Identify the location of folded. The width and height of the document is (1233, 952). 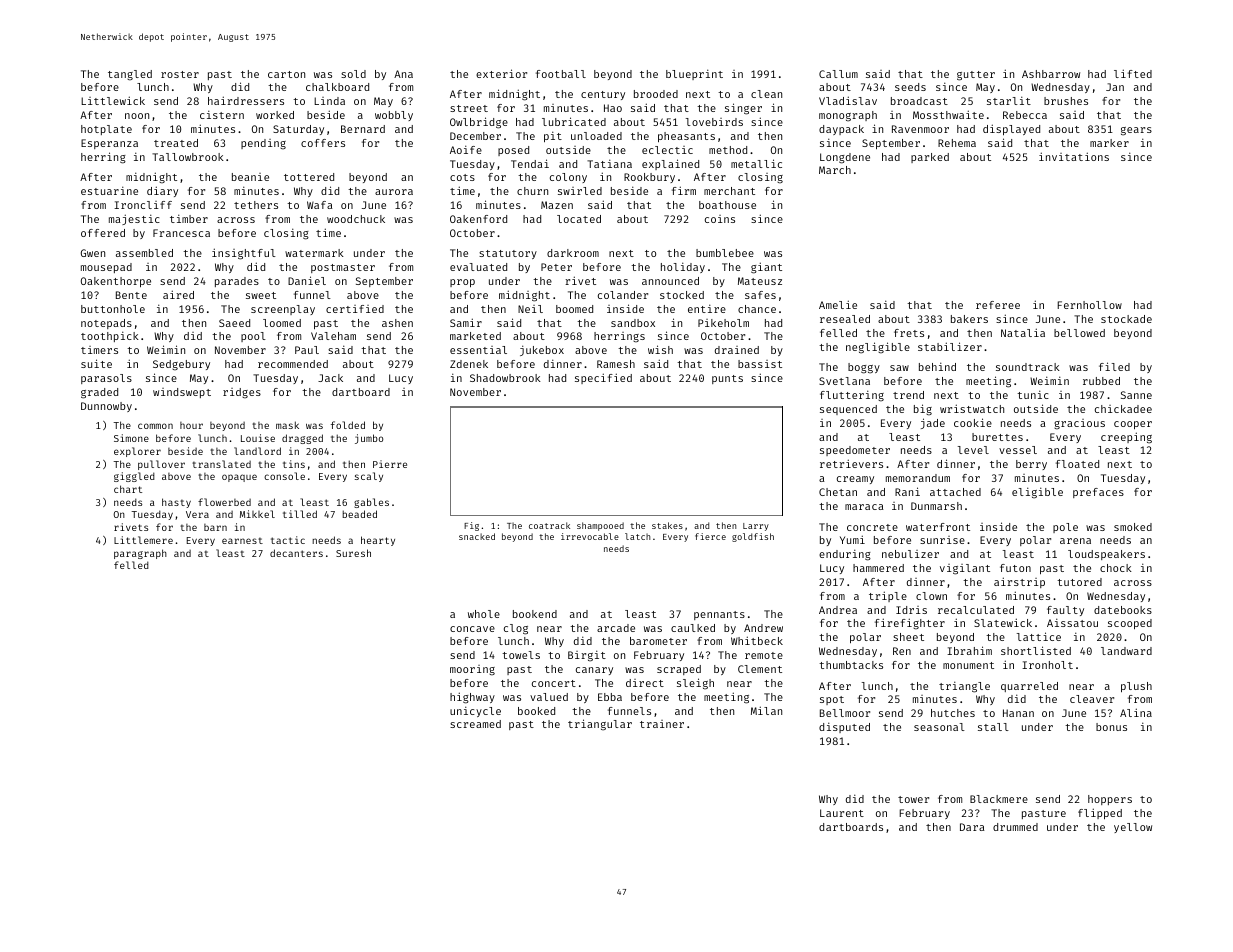
(348, 425).
